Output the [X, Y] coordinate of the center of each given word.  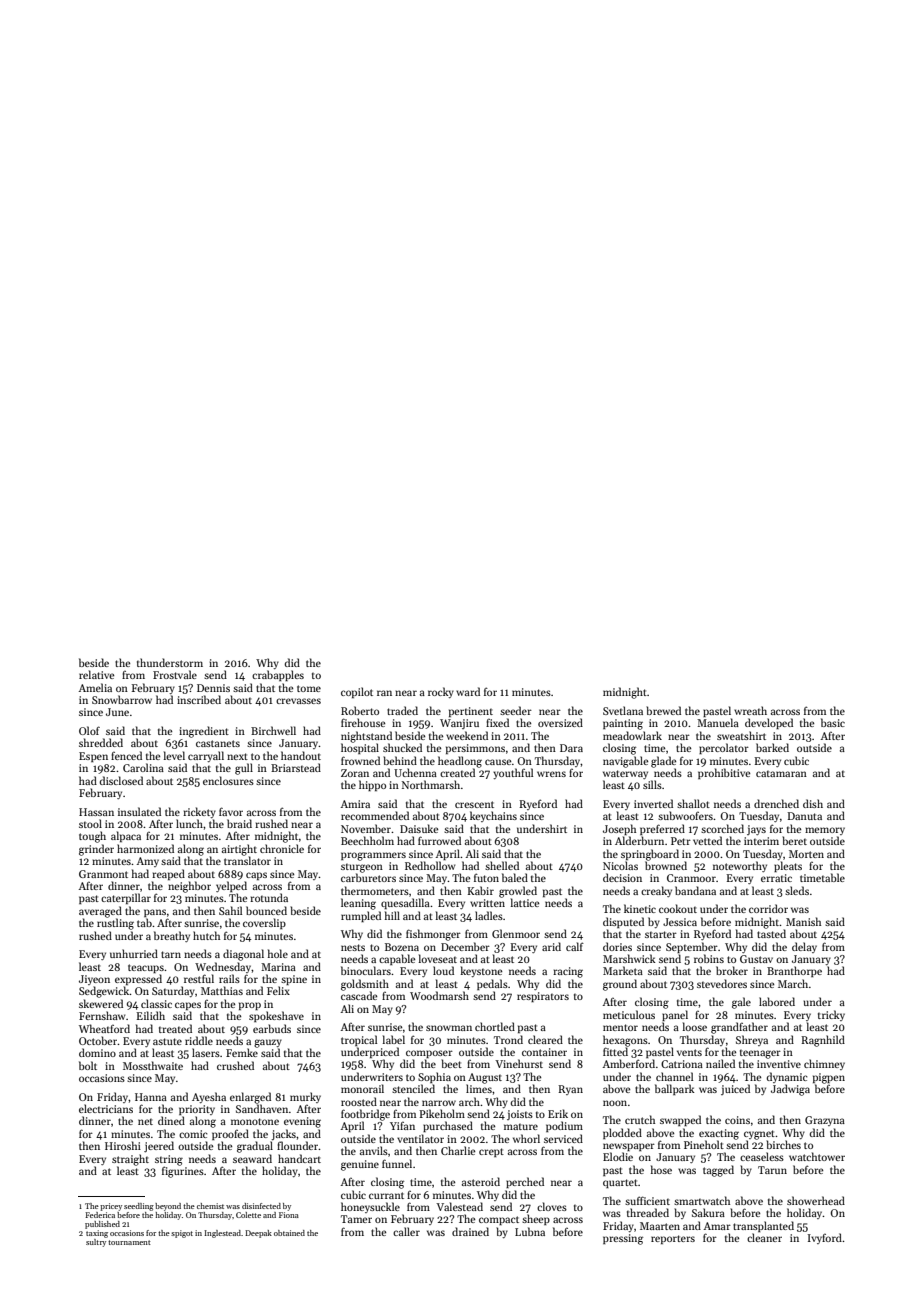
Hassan [96, 812]
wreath [750, 710]
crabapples [278, 675]
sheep [536, 1219]
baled [515, 877]
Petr [681, 841]
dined [171, 1120]
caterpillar [126, 898]
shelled [502, 865]
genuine [360, 1165]
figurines [183, 1172]
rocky [441, 692]
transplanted [763, 1226]
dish [813, 803]
